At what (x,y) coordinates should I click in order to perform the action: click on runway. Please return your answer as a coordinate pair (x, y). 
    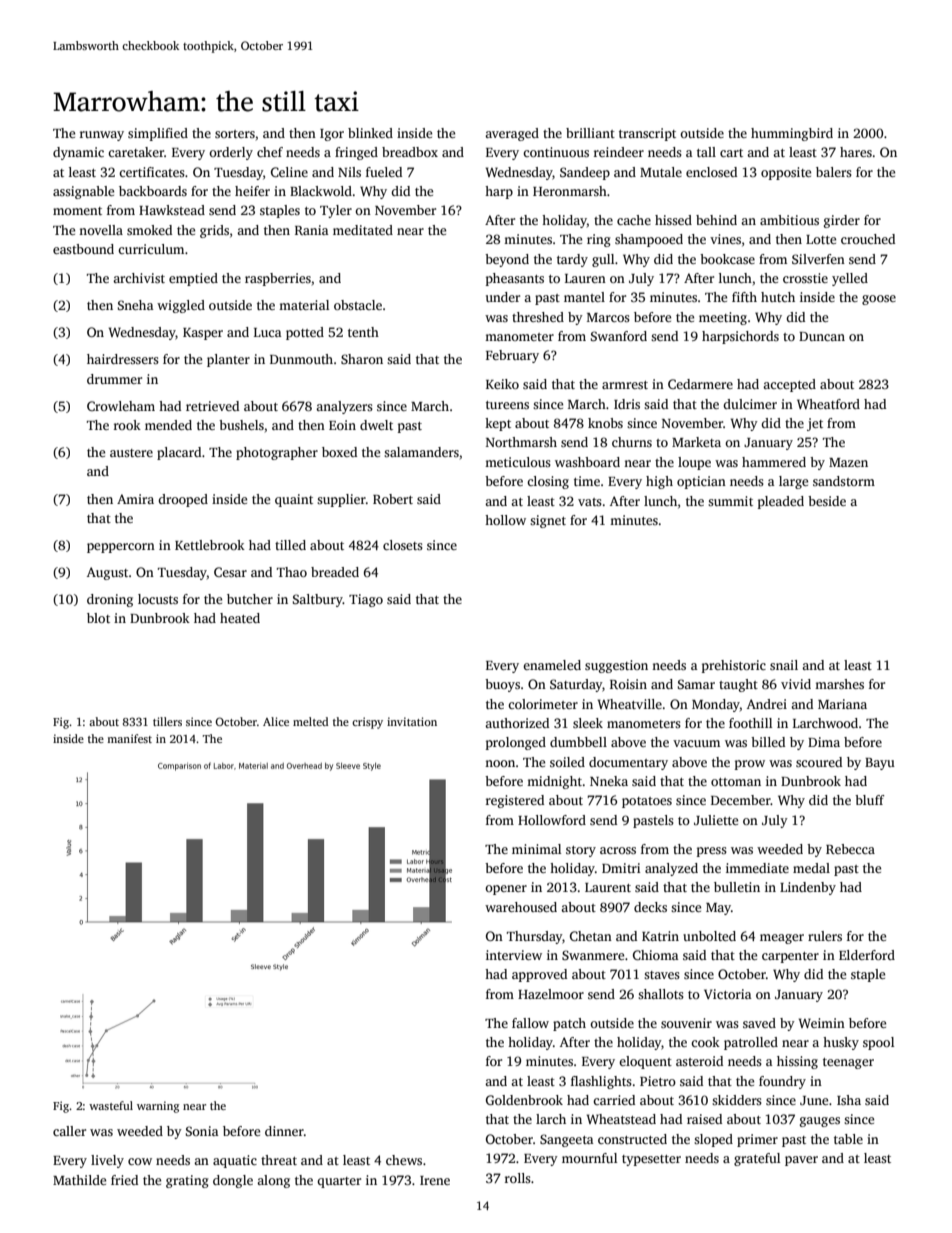
    Looking at the image, I should click on (102, 136).
